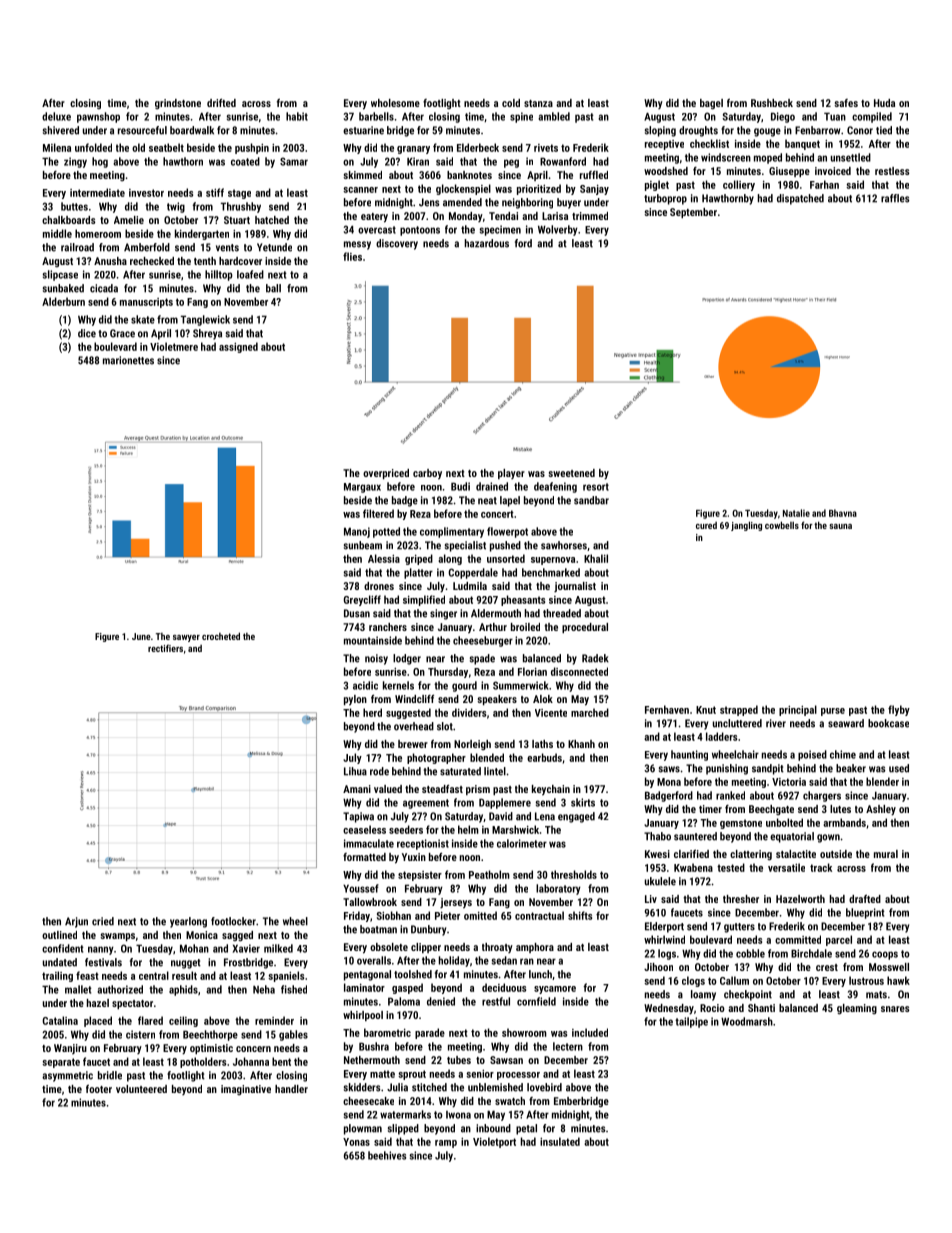 This image has height=1233, width=952. I want to click on footer, so click(99, 1089).
